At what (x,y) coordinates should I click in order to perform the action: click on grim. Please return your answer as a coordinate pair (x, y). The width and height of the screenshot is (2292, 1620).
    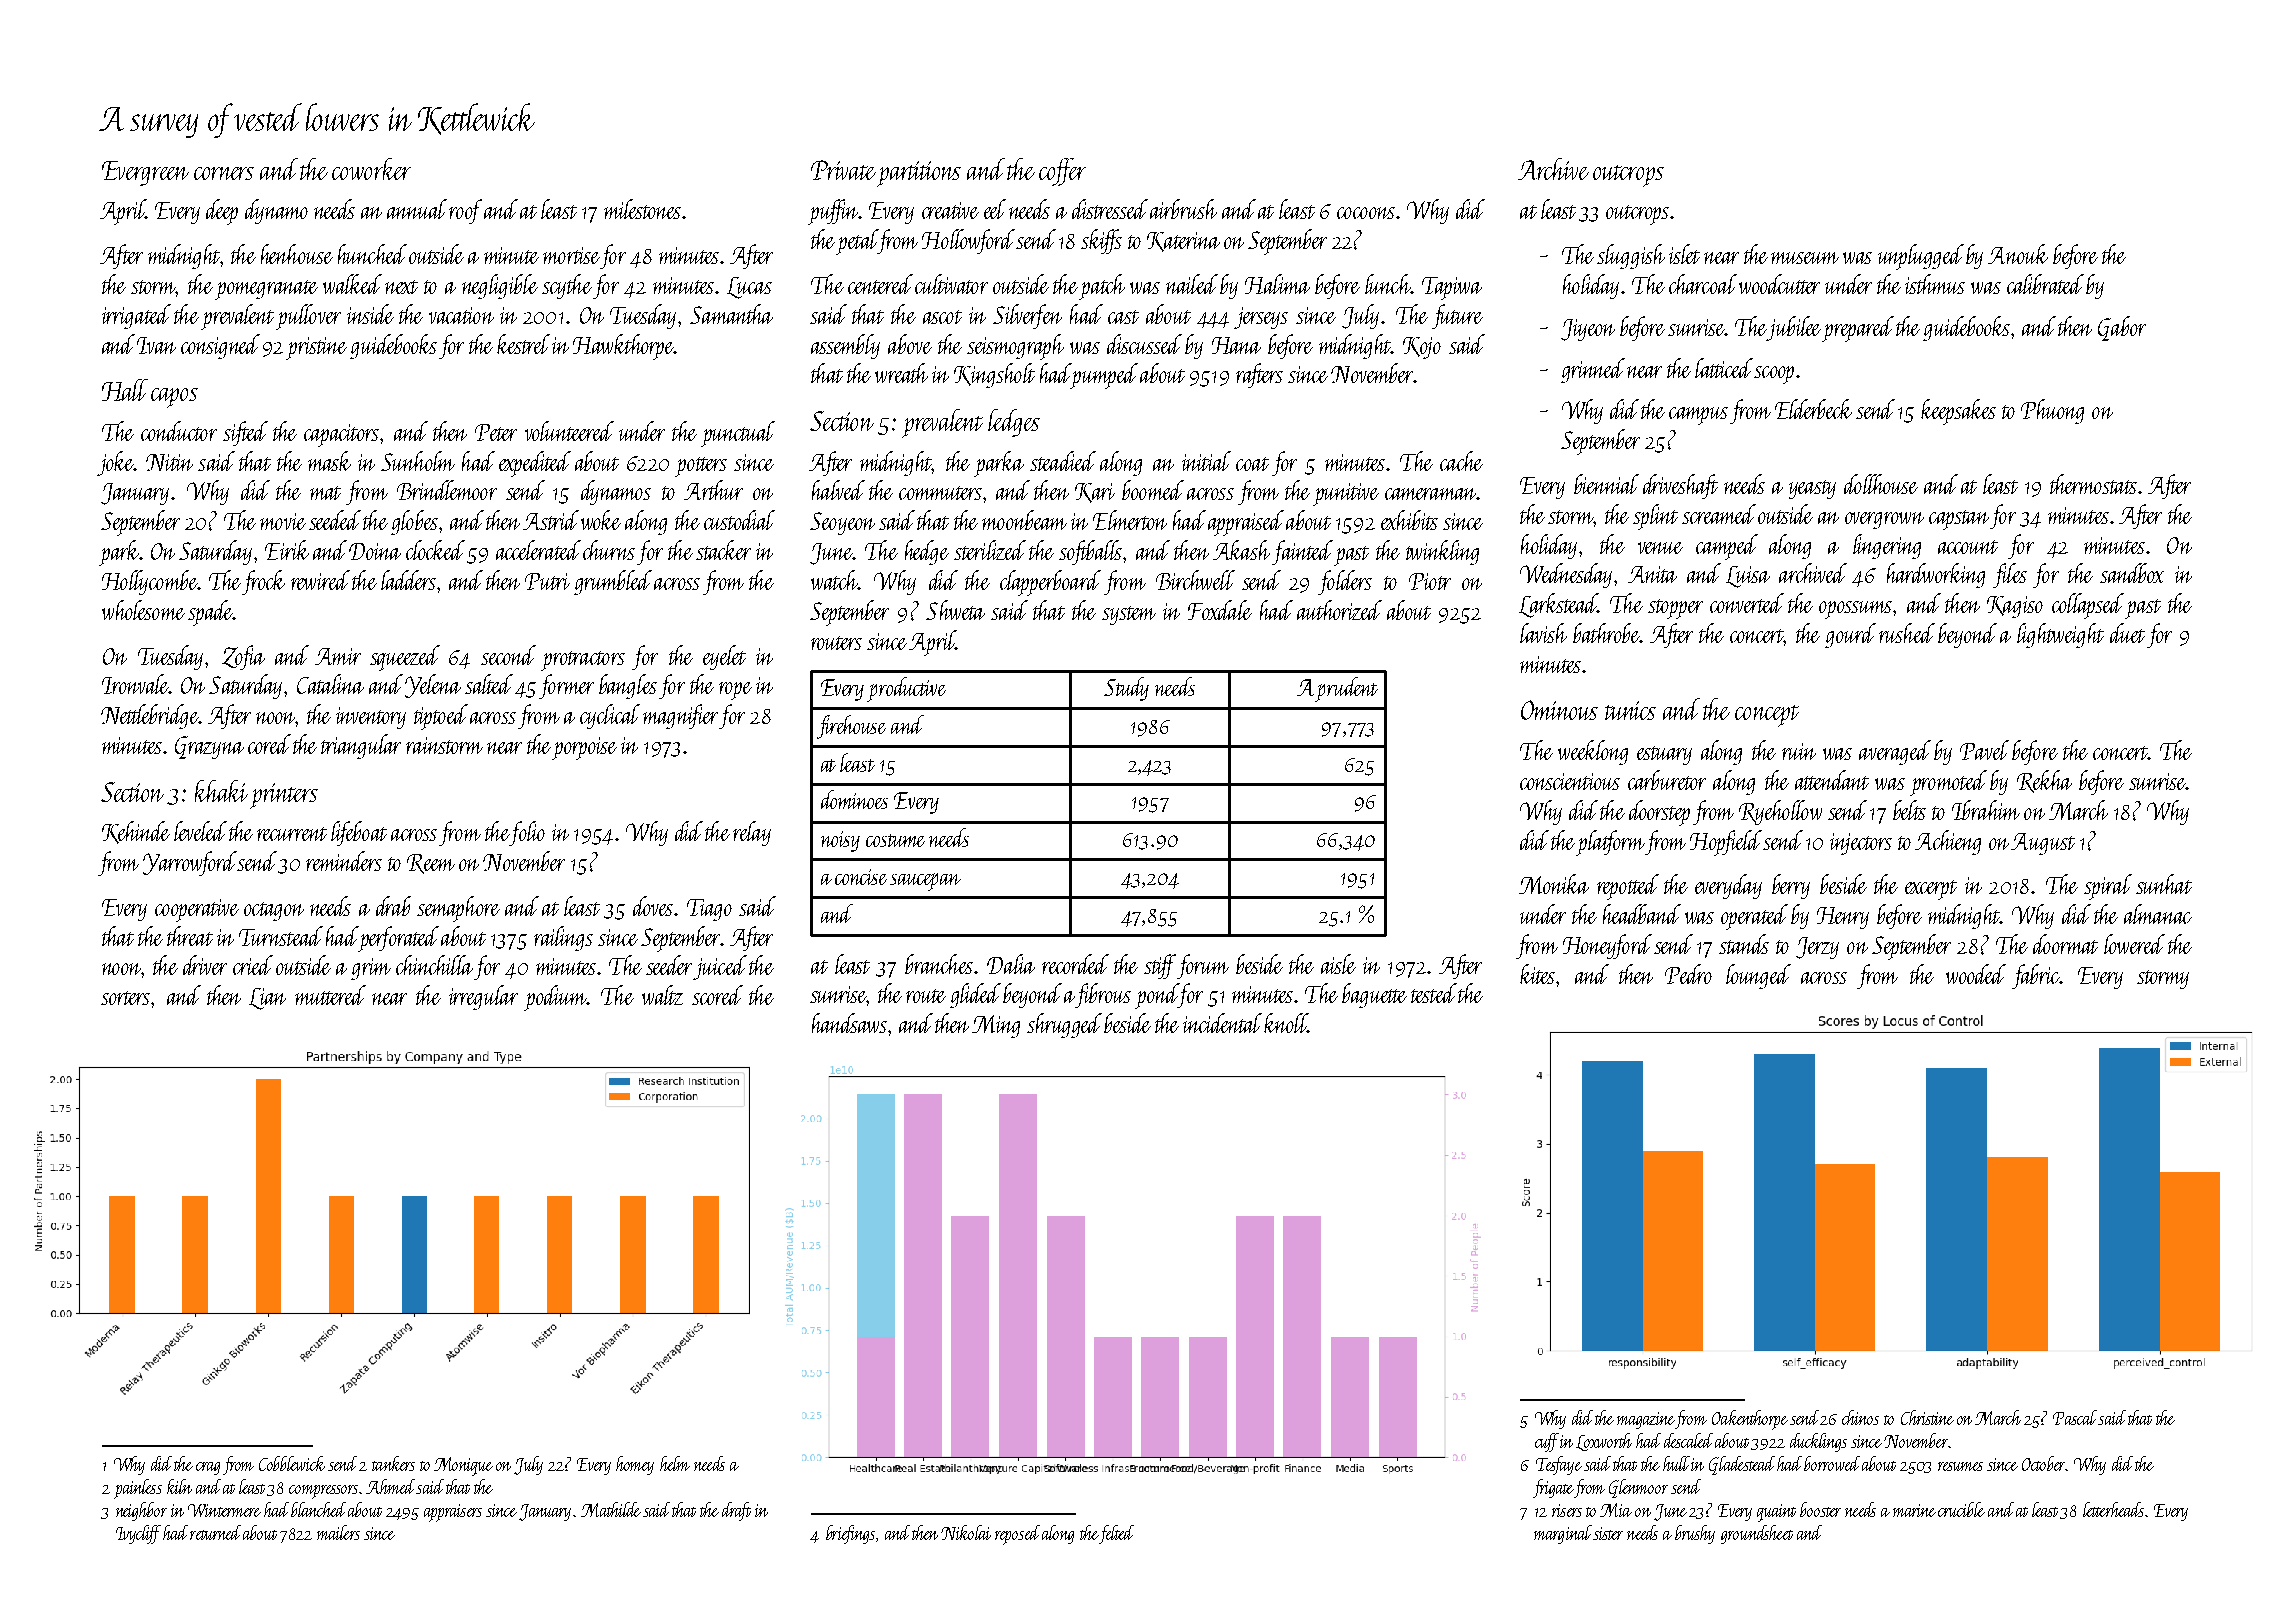
    Looking at the image, I should click on (371, 969).
